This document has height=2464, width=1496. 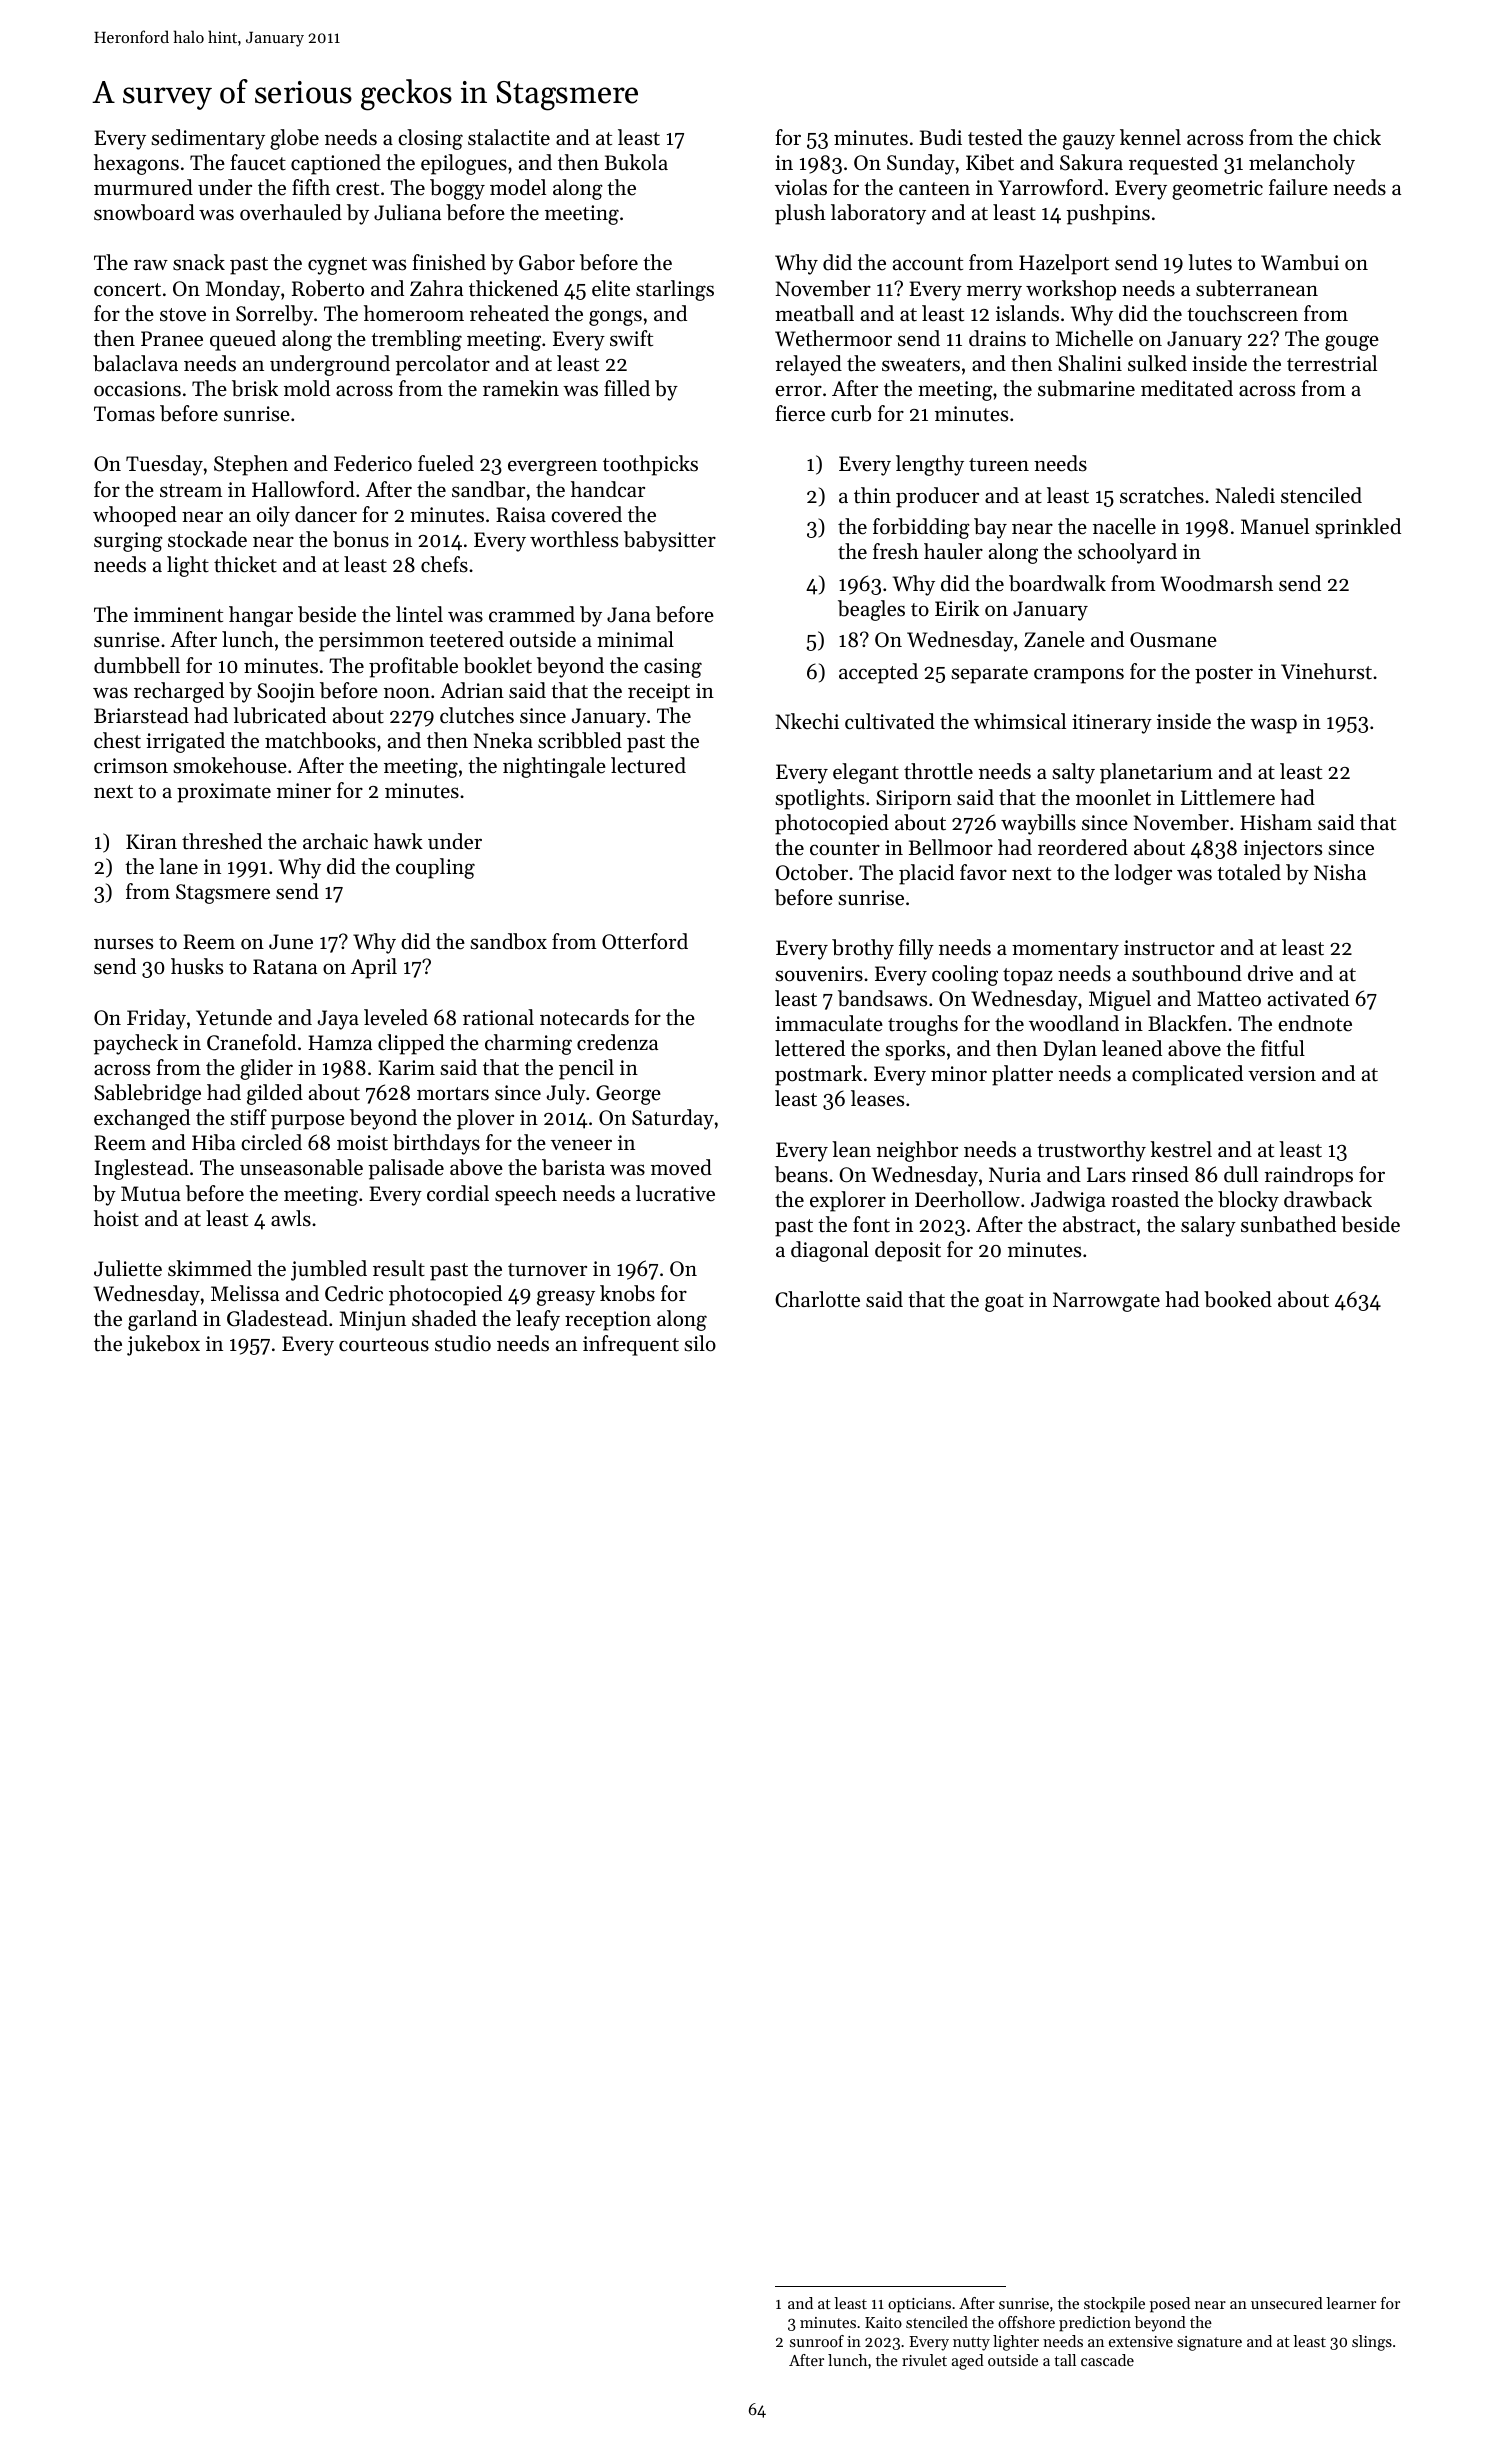 I want to click on archaic, so click(x=335, y=841).
